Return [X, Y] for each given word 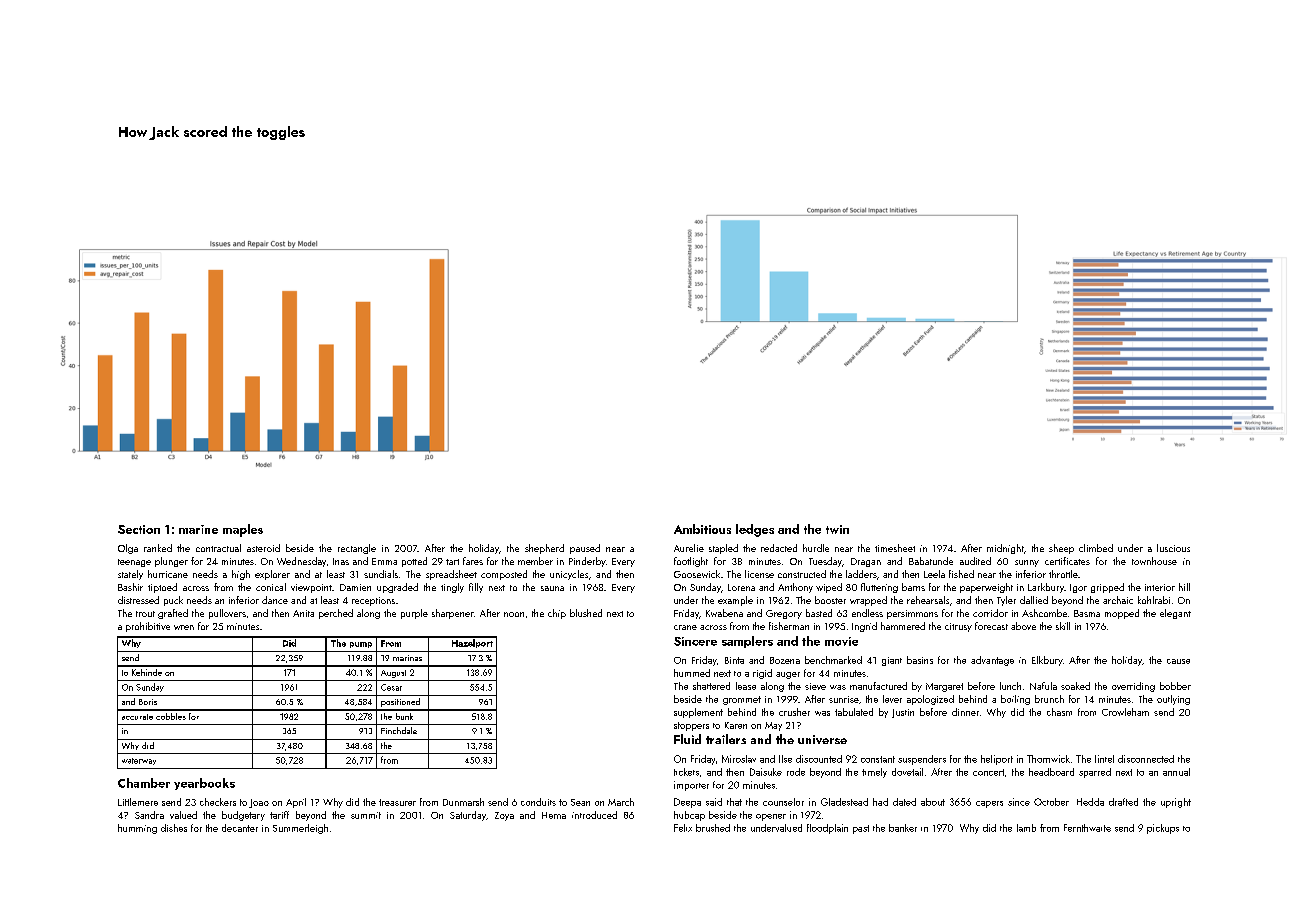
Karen [736, 725]
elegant [1175, 614]
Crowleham [1125, 712]
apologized [930, 700]
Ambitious [702, 529]
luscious [1173, 548]
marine [198, 529]
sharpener [453, 614]
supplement [698, 713]
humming [137, 829]
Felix [683, 828]
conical [271, 587]
